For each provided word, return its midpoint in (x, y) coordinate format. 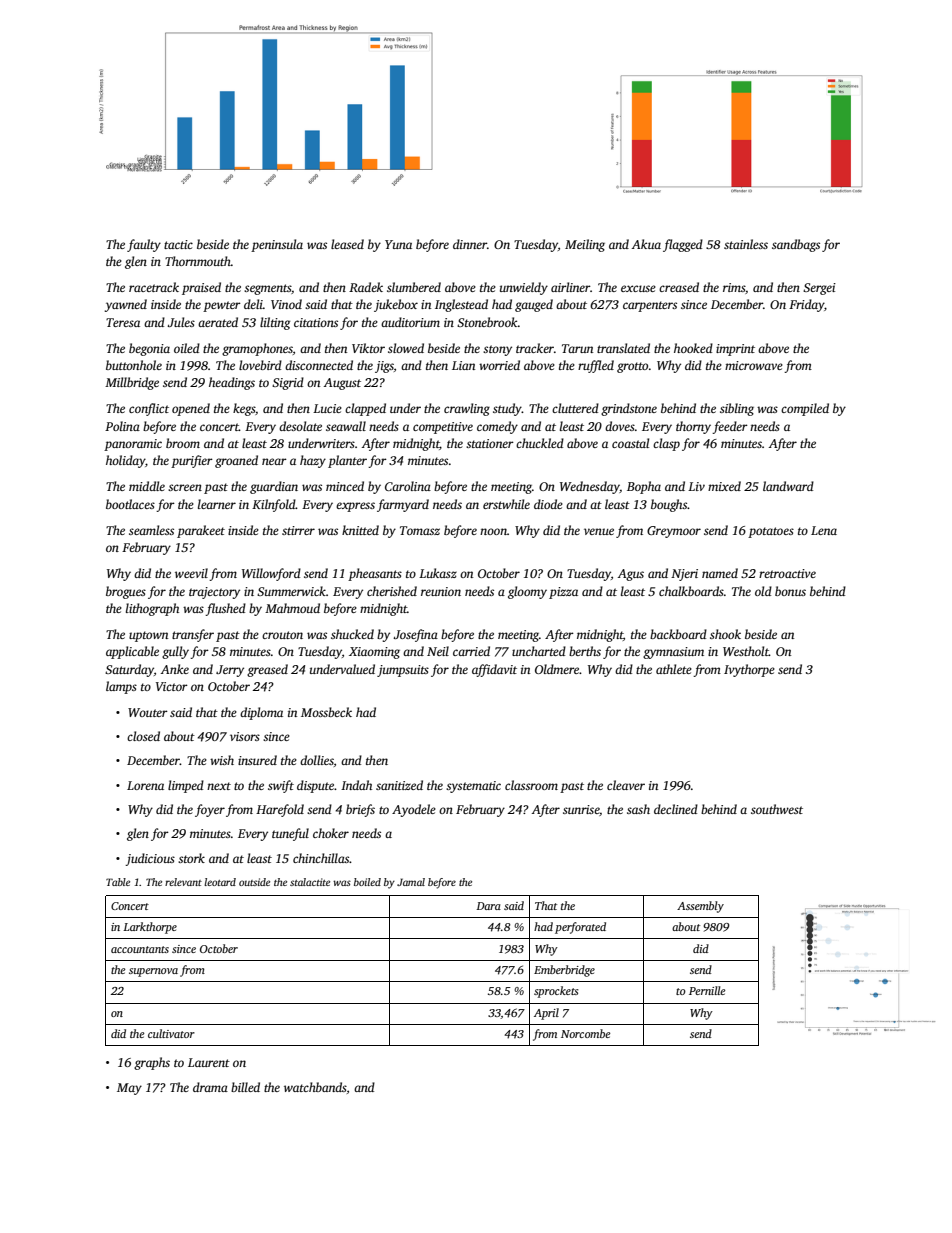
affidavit (494, 670)
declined (676, 809)
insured (257, 760)
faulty (144, 245)
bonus (790, 591)
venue (599, 531)
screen (185, 487)
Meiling (585, 245)
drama (210, 1087)
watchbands (315, 1087)
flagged (683, 245)
